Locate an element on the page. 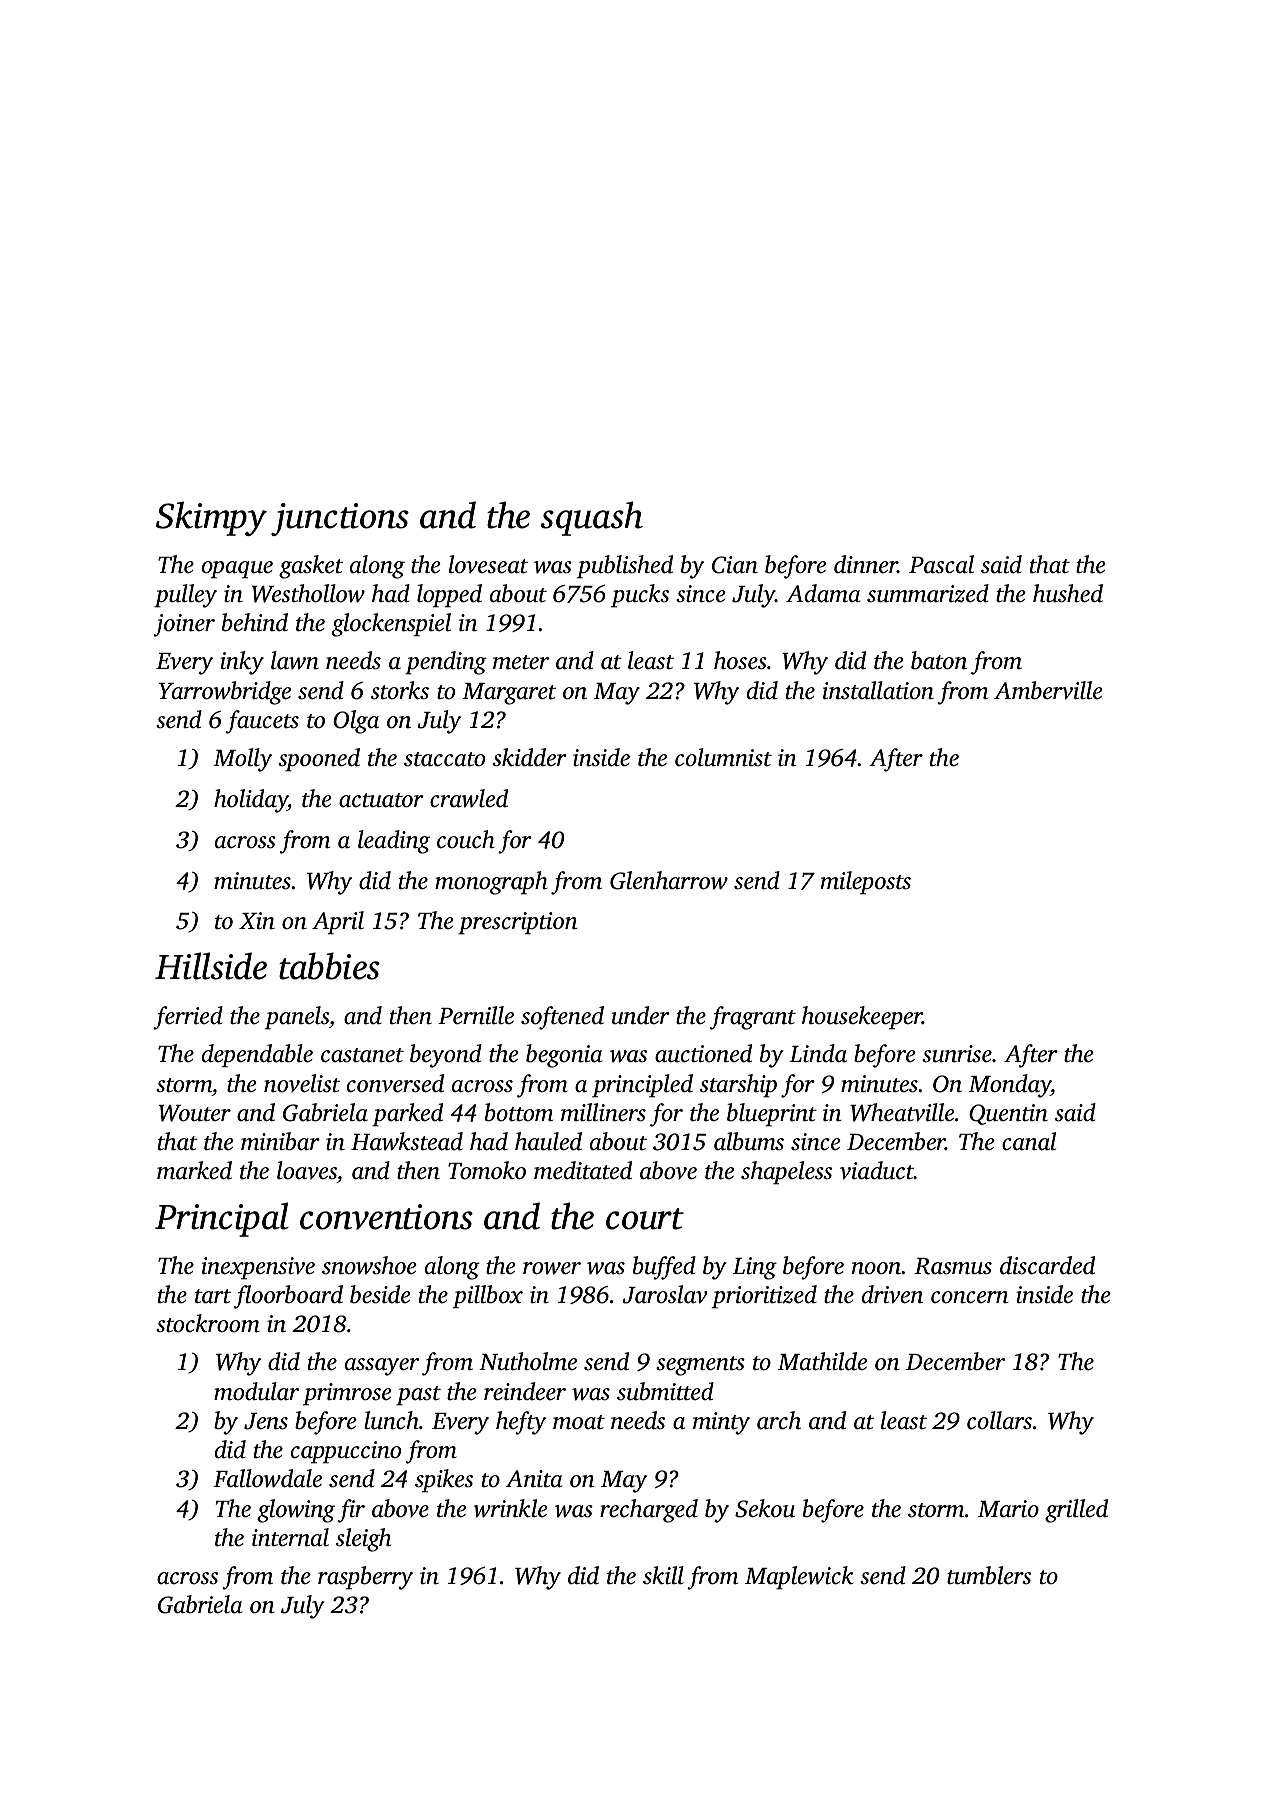 Image resolution: width=1277 pixels, height=1807 pixels. auctioned is located at coordinates (703, 1053).
